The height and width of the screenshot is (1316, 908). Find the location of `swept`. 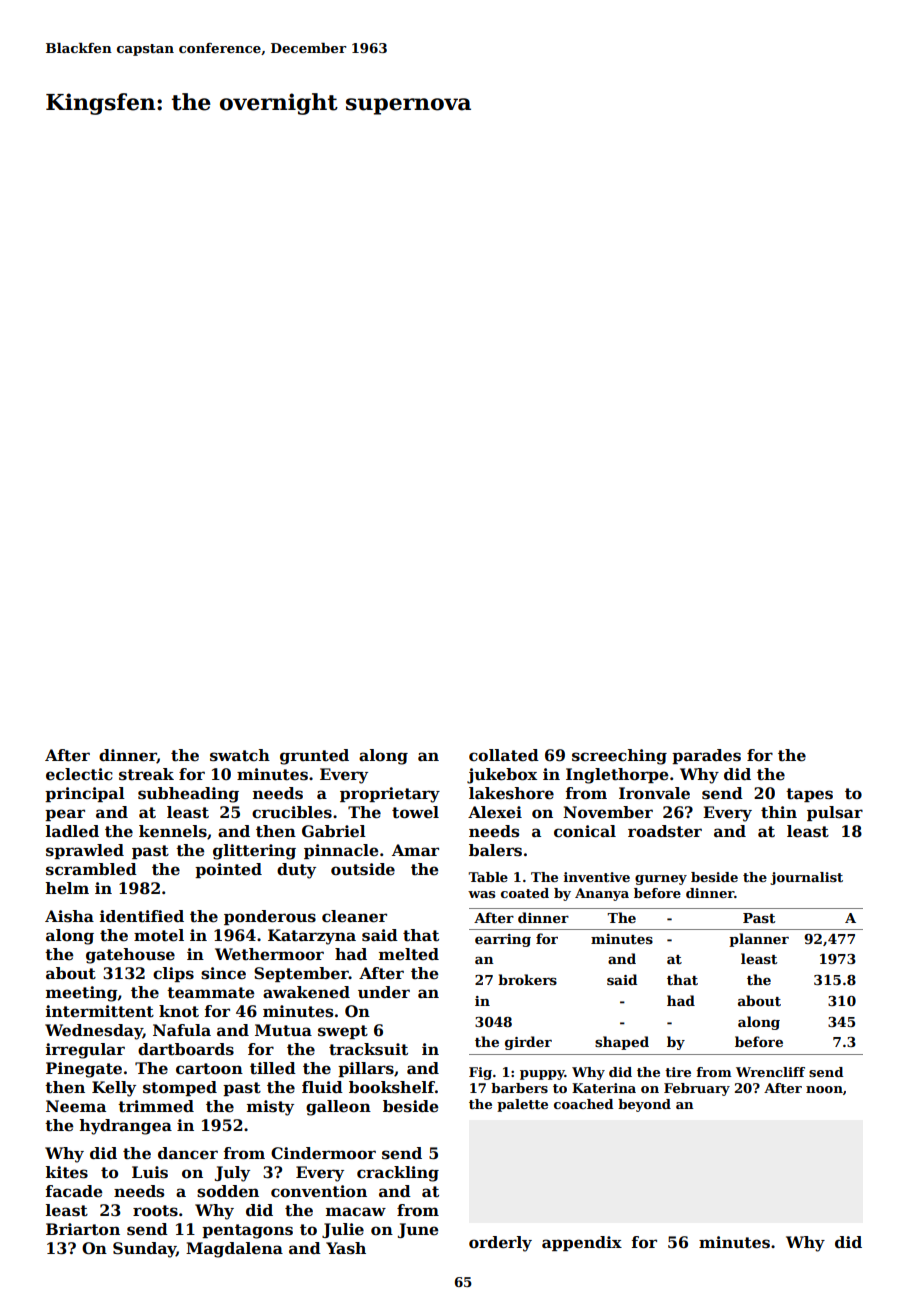

swept is located at coordinates (343, 1032).
